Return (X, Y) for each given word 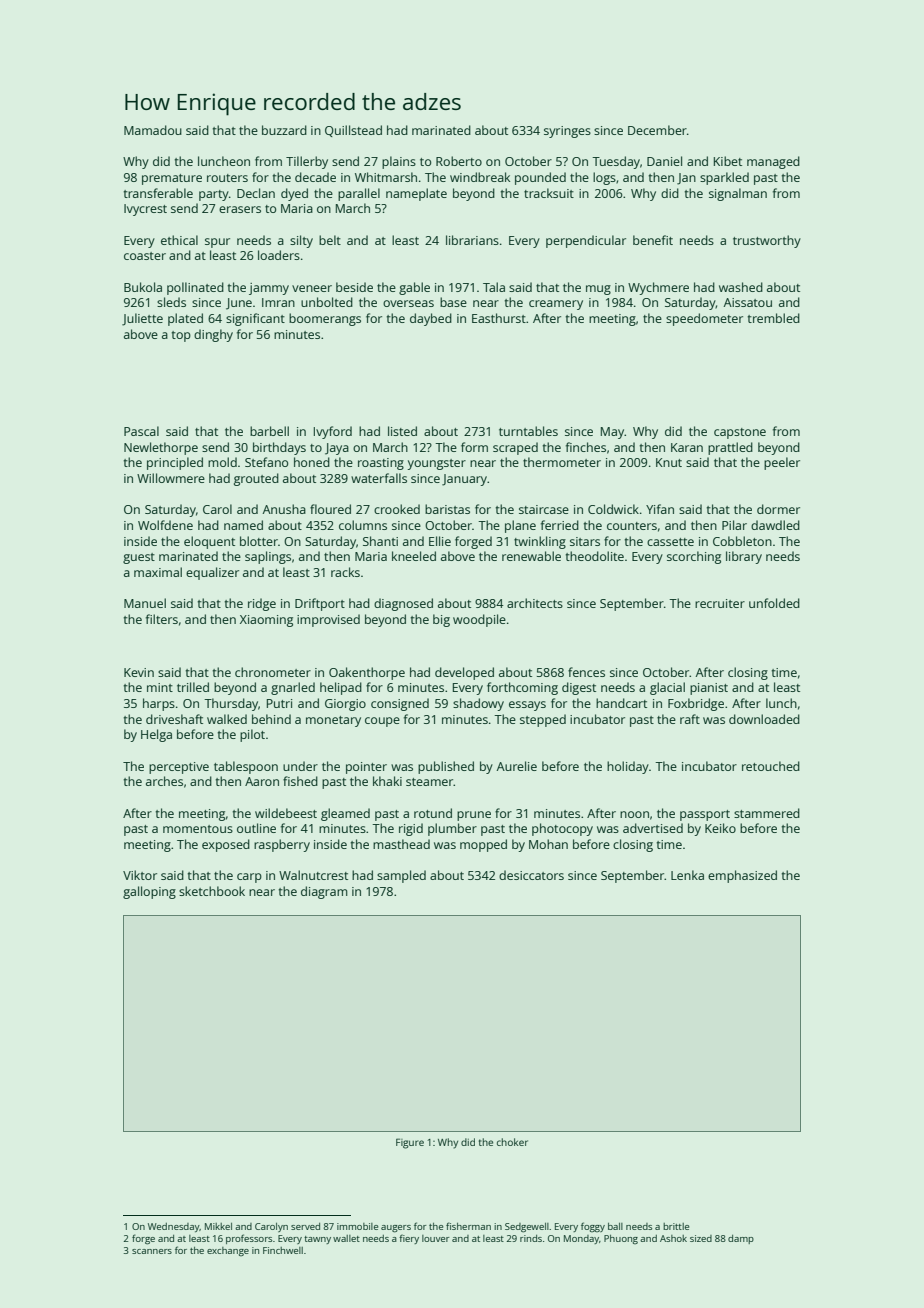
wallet (346, 1238)
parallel (359, 194)
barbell (269, 431)
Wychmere (658, 288)
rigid (411, 829)
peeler (782, 463)
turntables (528, 431)
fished (300, 781)
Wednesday (174, 1227)
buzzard (284, 130)
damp (741, 1239)
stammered (767, 813)
